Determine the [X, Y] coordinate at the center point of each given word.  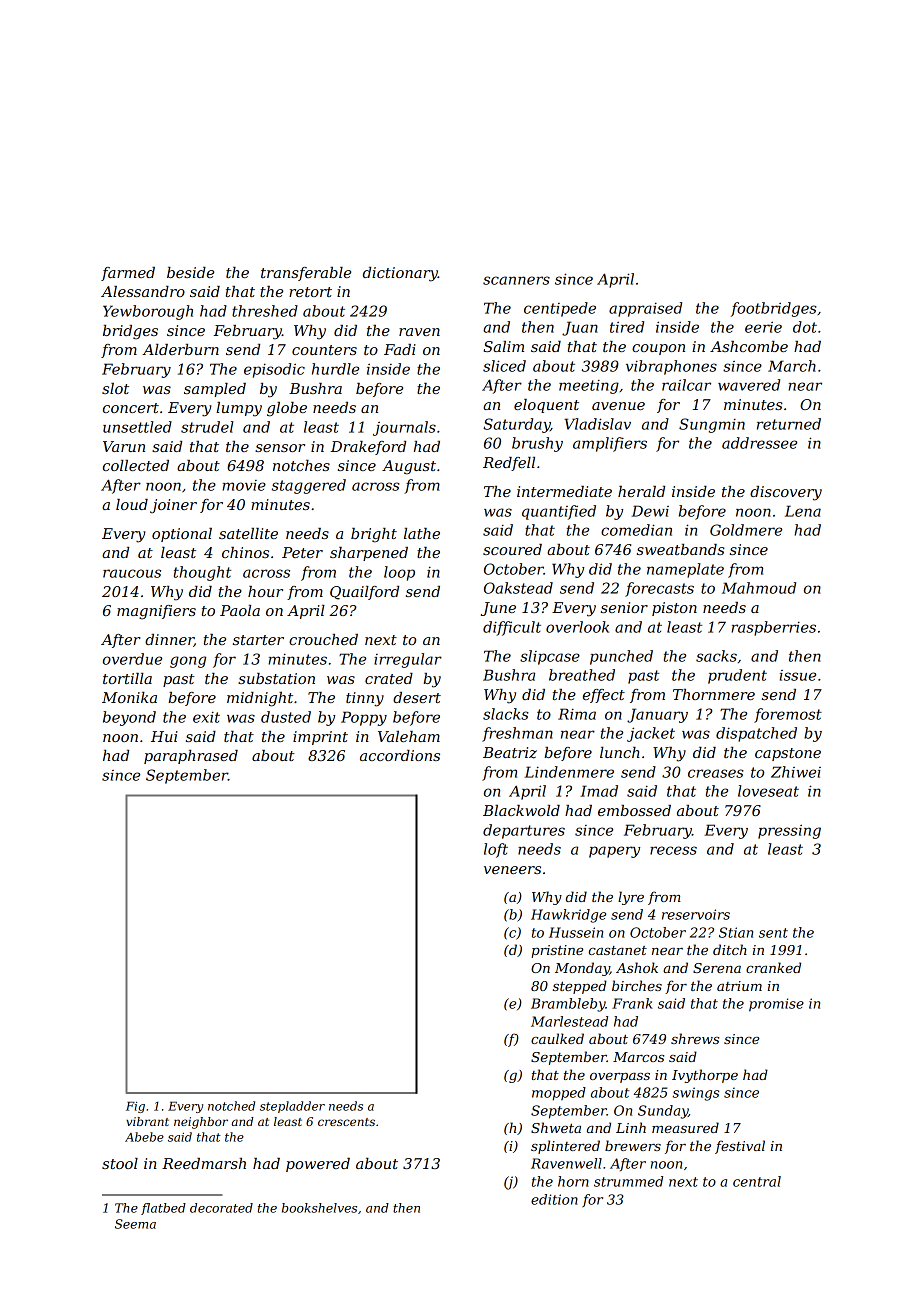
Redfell [509, 464]
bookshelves [319, 1208]
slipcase [550, 657]
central [757, 1181]
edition [554, 1199]
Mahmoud [759, 588]
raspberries [773, 628]
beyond [129, 718]
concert [131, 408]
